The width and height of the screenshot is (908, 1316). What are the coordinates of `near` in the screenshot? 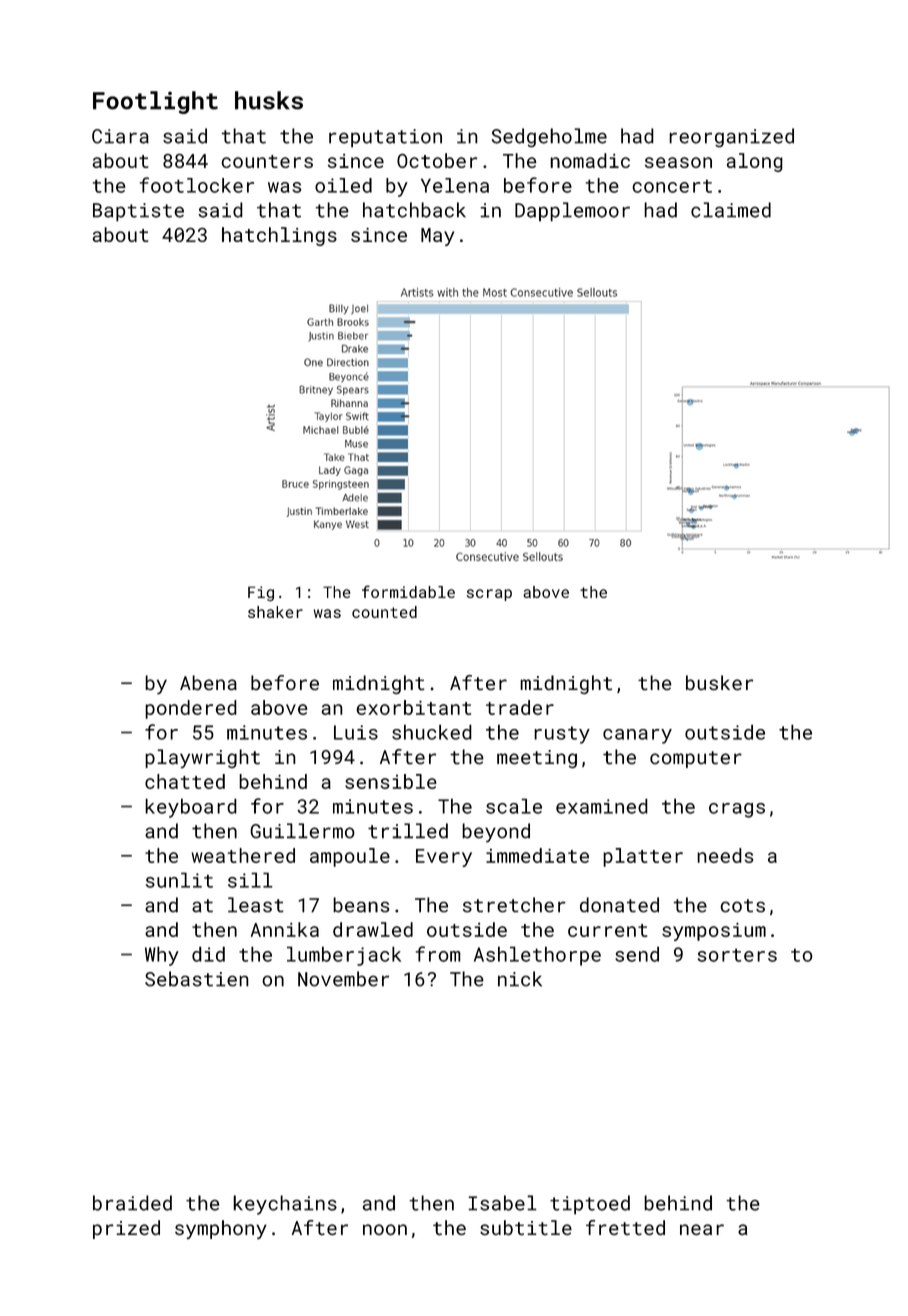 It's located at (702, 1229).
